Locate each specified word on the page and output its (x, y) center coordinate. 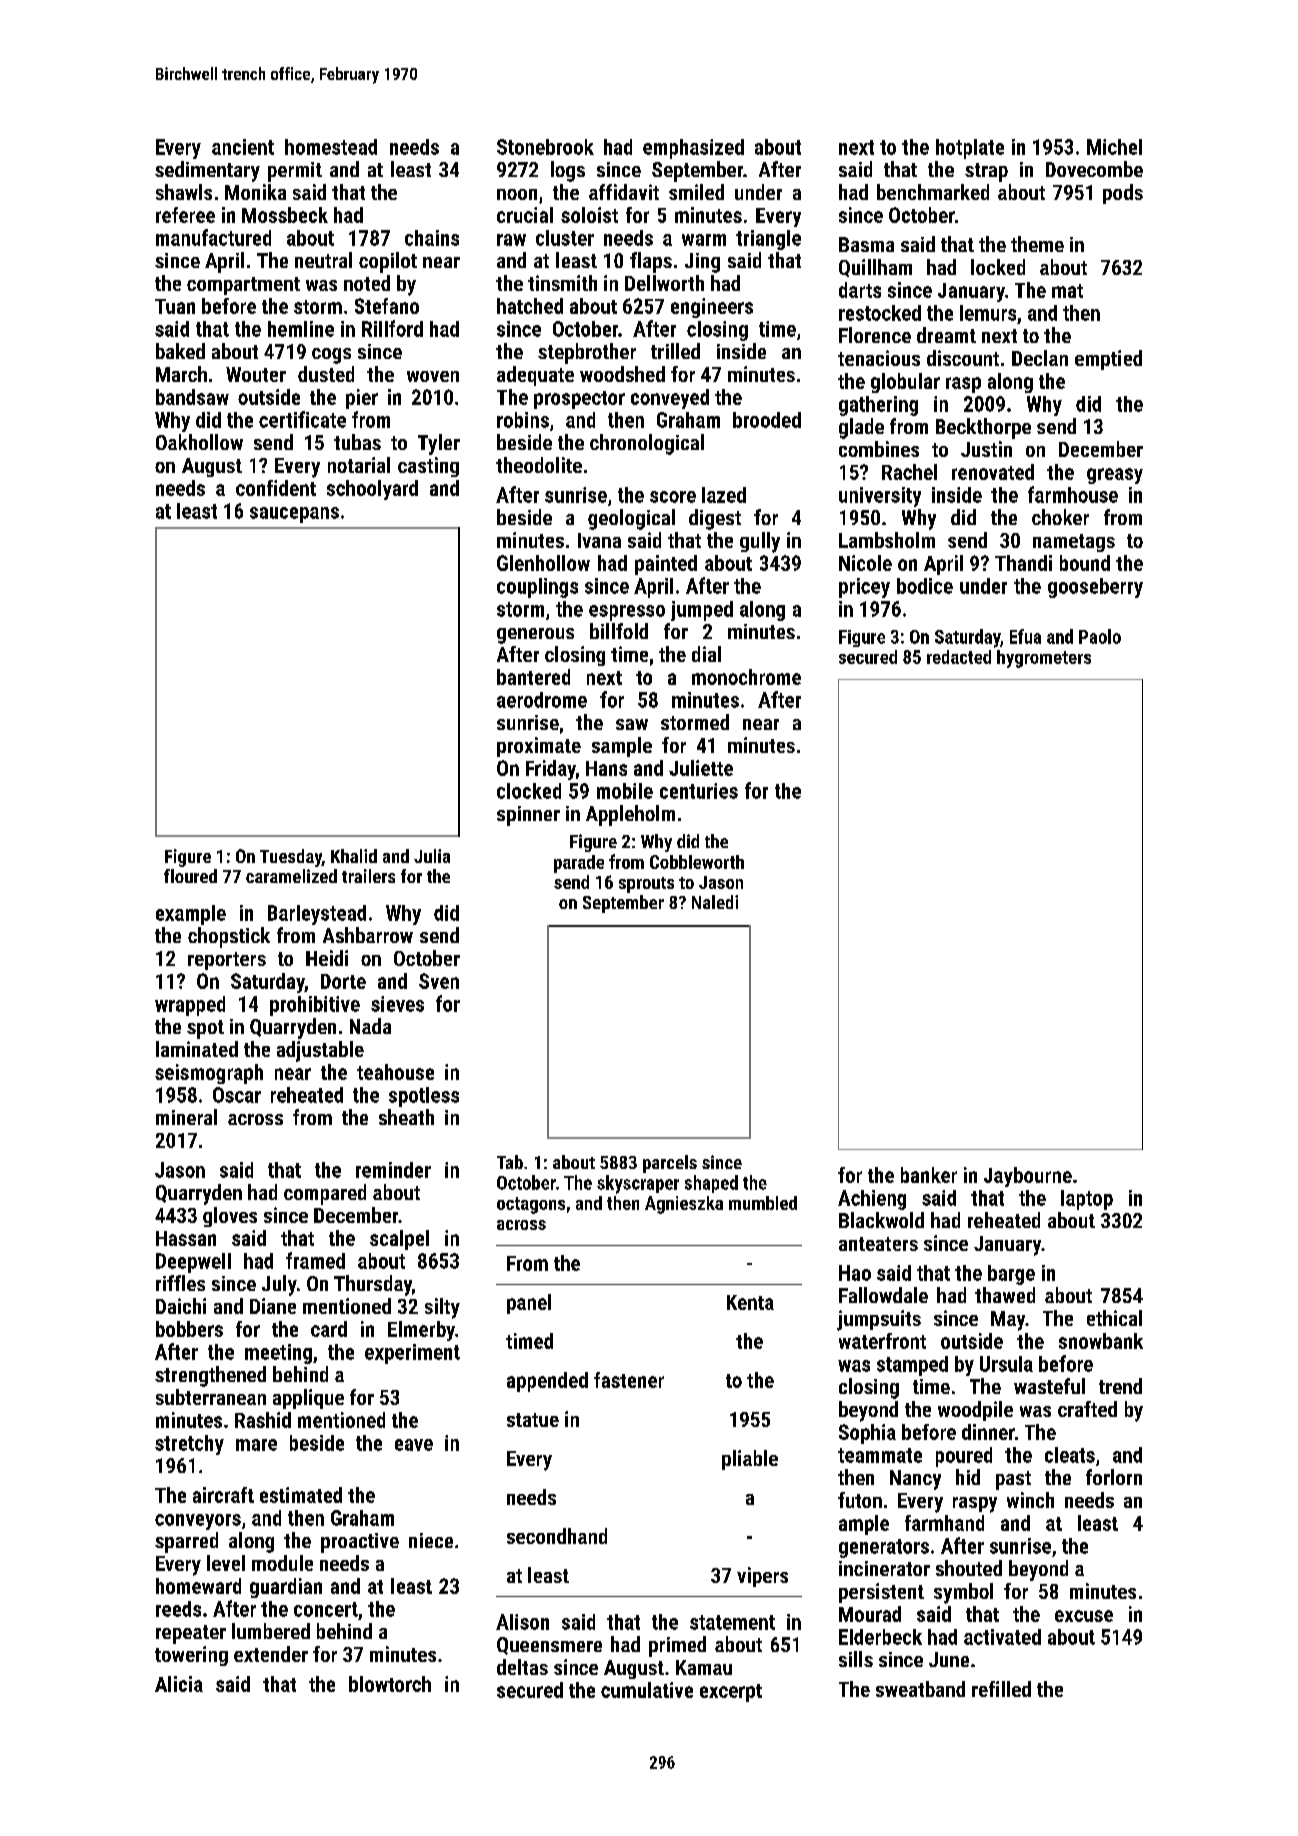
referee (185, 215)
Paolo (1100, 636)
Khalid (354, 856)
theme (1037, 244)
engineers (712, 308)
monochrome (746, 677)
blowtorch (390, 1684)
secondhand (557, 1536)
